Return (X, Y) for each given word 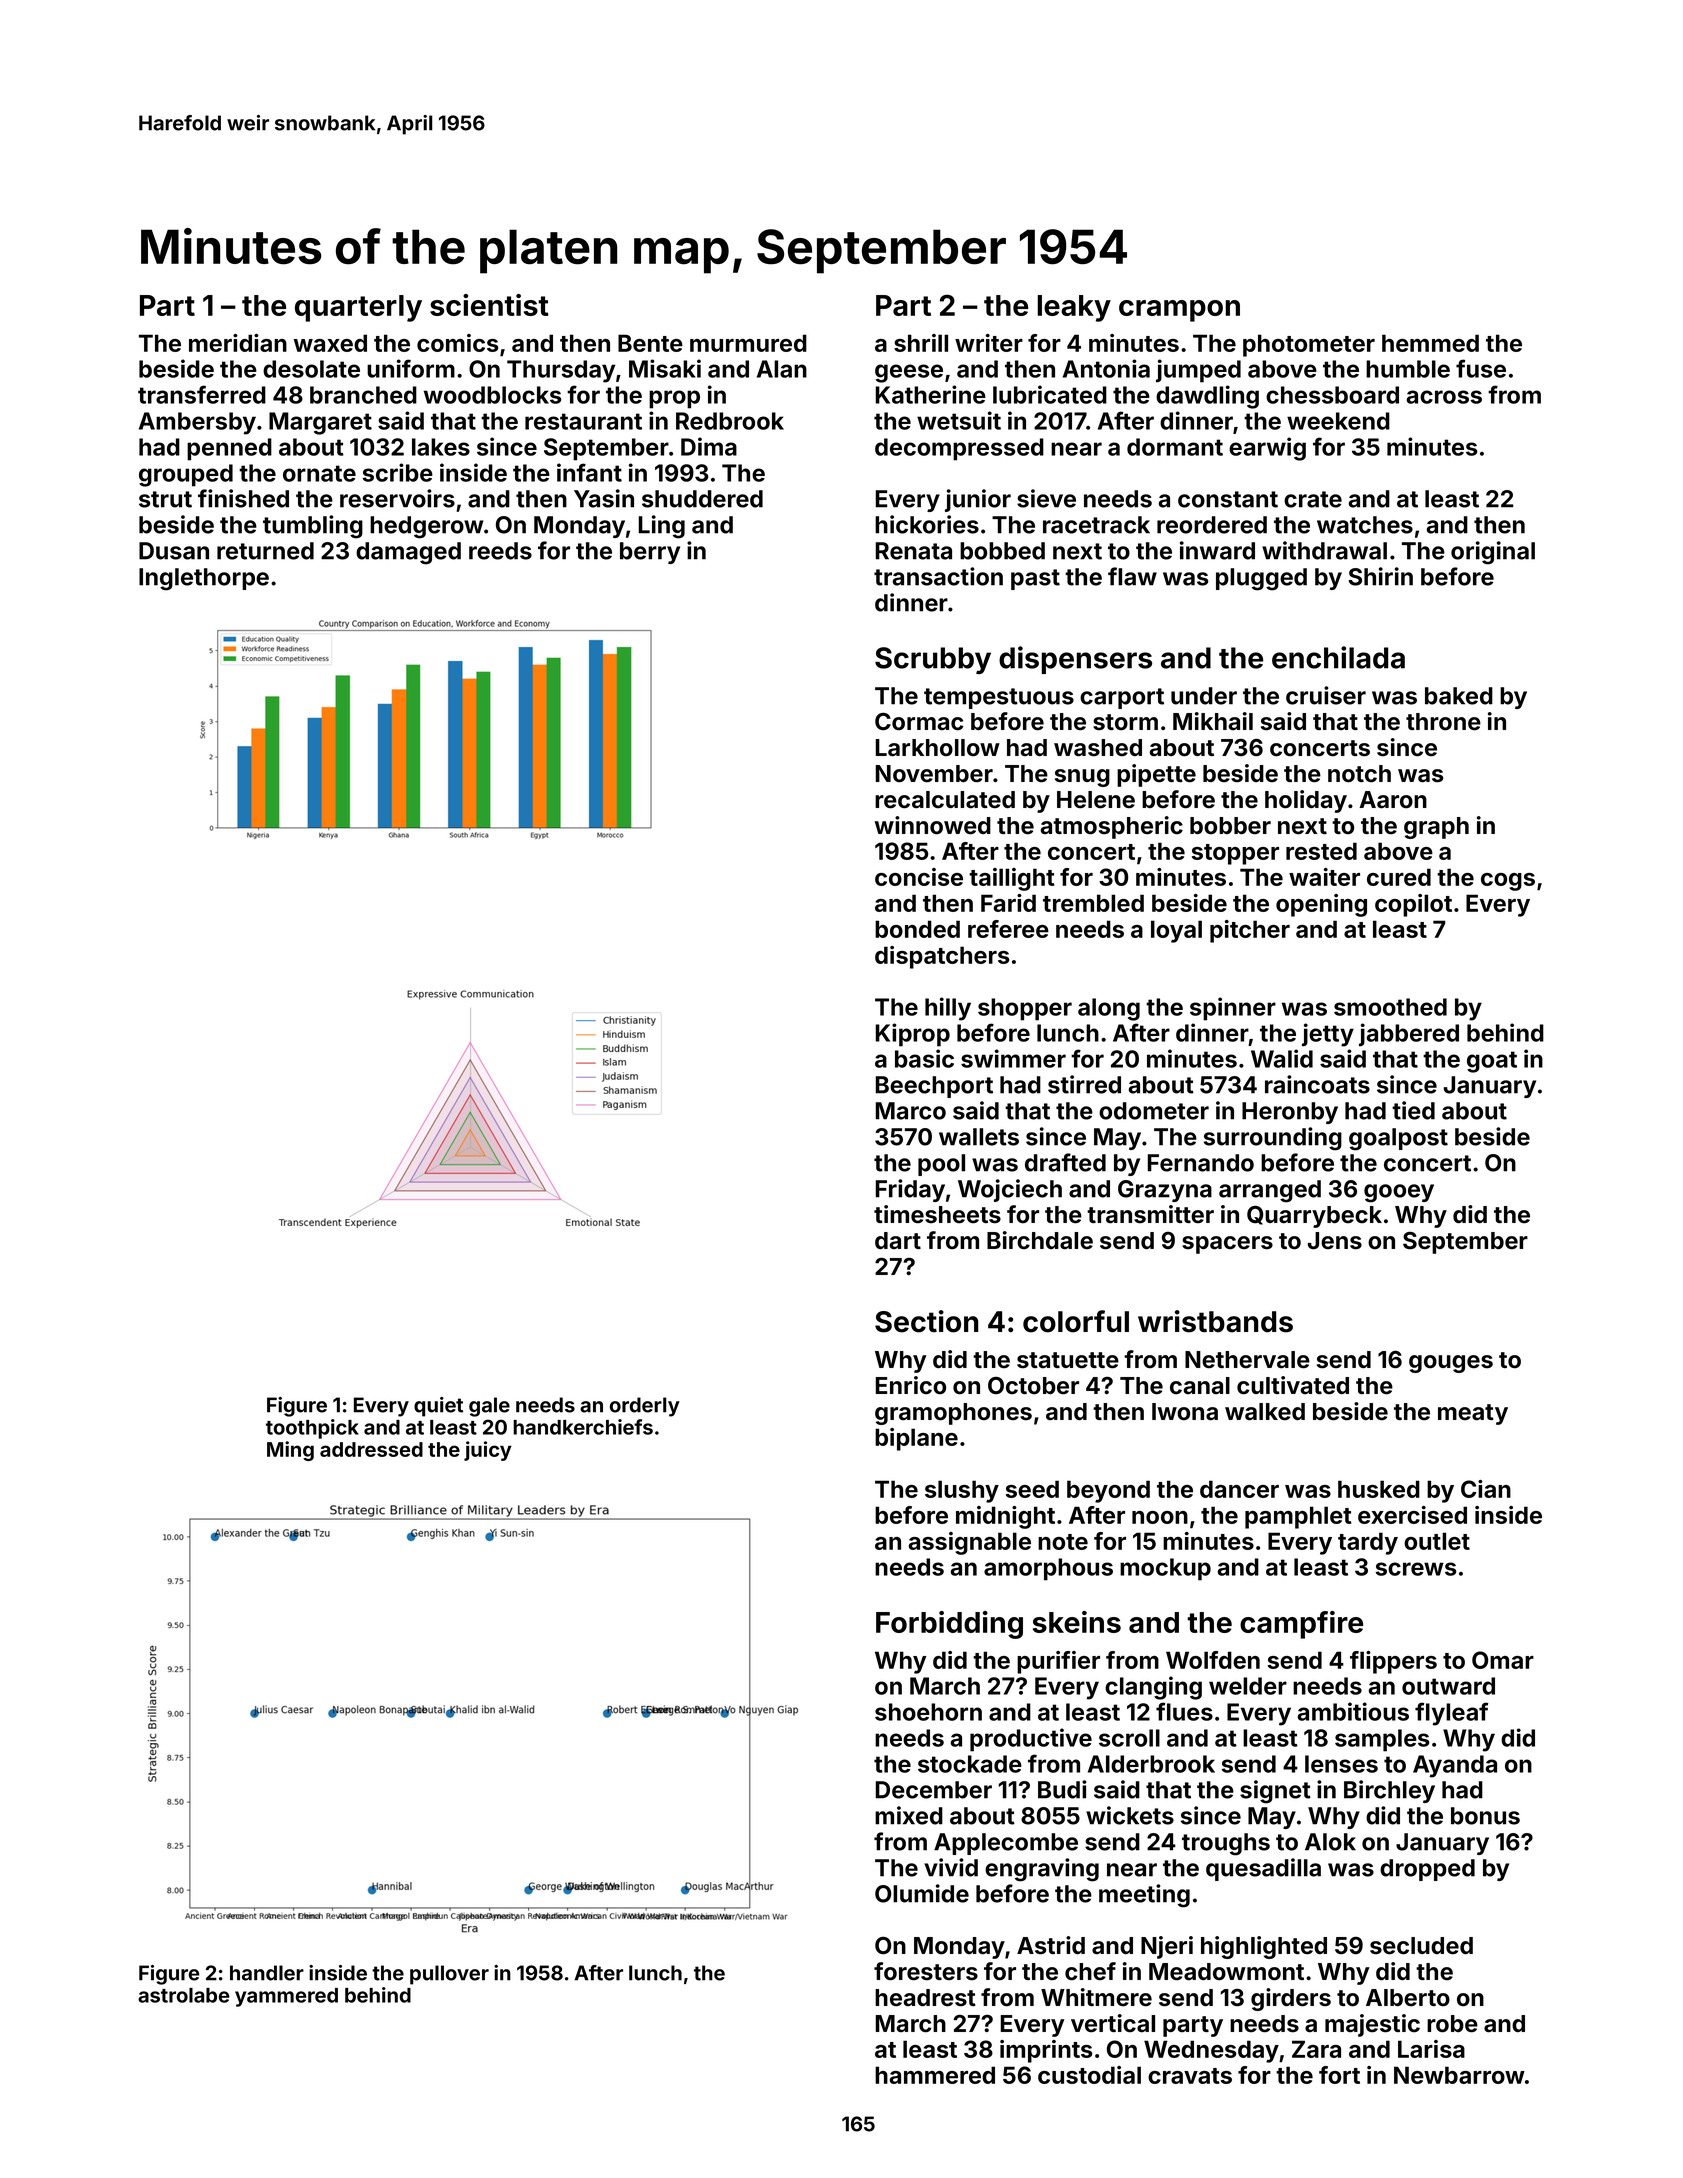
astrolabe (183, 1995)
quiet (438, 1407)
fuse (1481, 368)
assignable (970, 1543)
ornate (319, 473)
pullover (449, 1975)
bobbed (1002, 551)
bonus (1485, 1816)
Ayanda (1455, 1766)
